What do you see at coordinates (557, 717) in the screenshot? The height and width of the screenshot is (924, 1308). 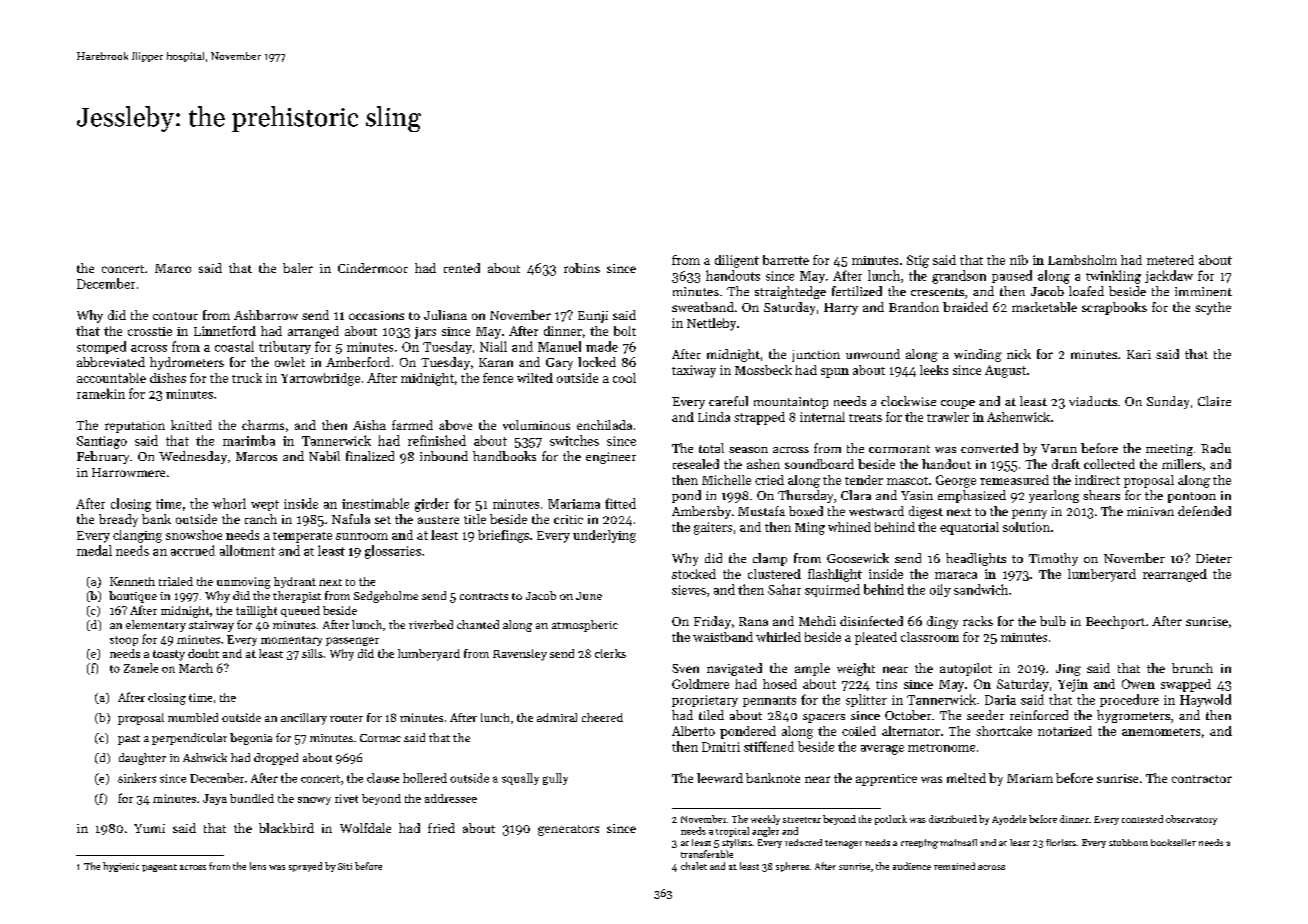 I see `admiral` at bounding box center [557, 717].
